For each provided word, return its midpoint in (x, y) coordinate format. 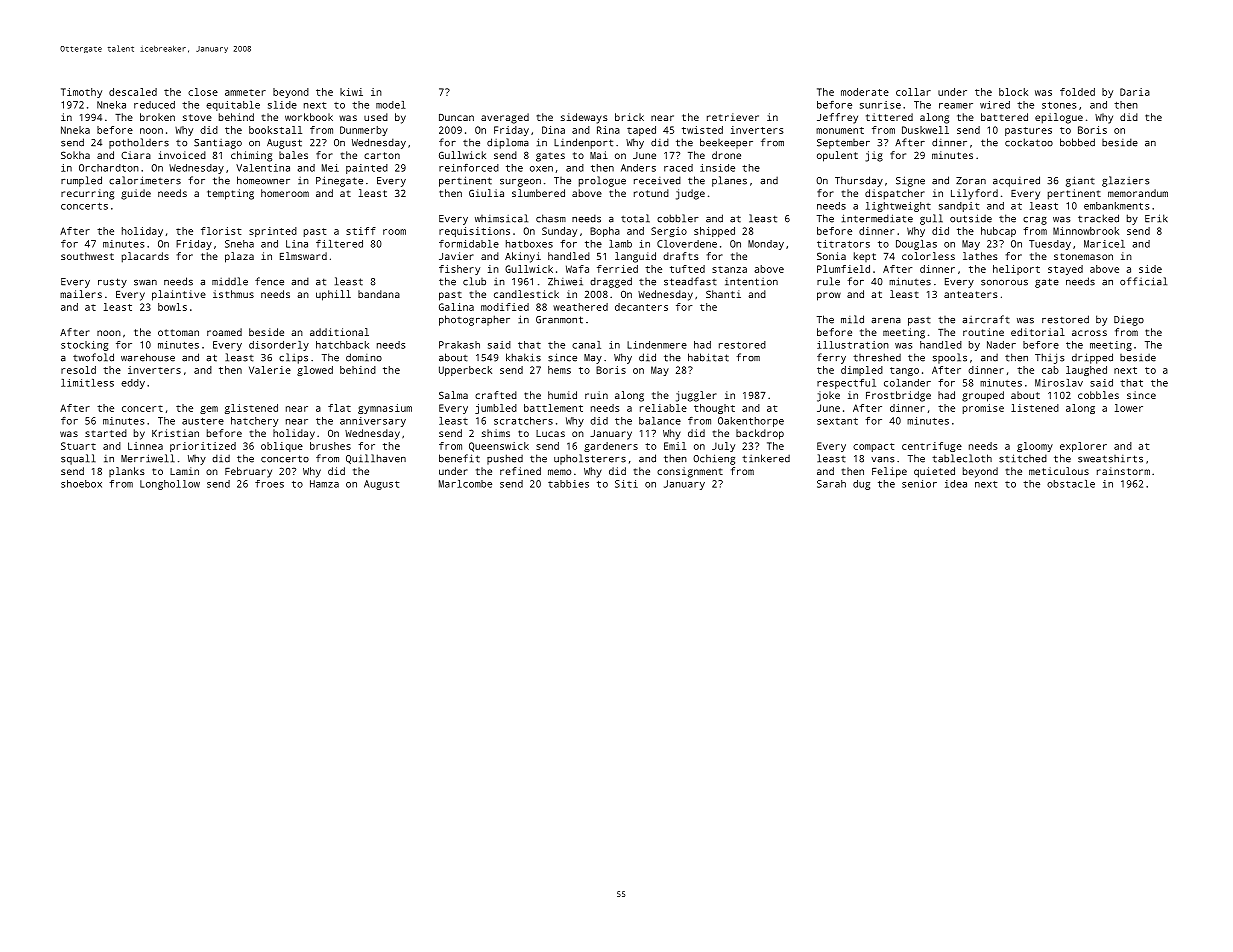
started (106, 433)
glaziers (1126, 181)
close (203, 92)
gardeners (611, 447)
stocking (84, 346)
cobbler (678, 218)
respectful (846, 384)
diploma (508, 143)
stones (1059, 105)
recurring (87, 194)
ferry (831, 358)
